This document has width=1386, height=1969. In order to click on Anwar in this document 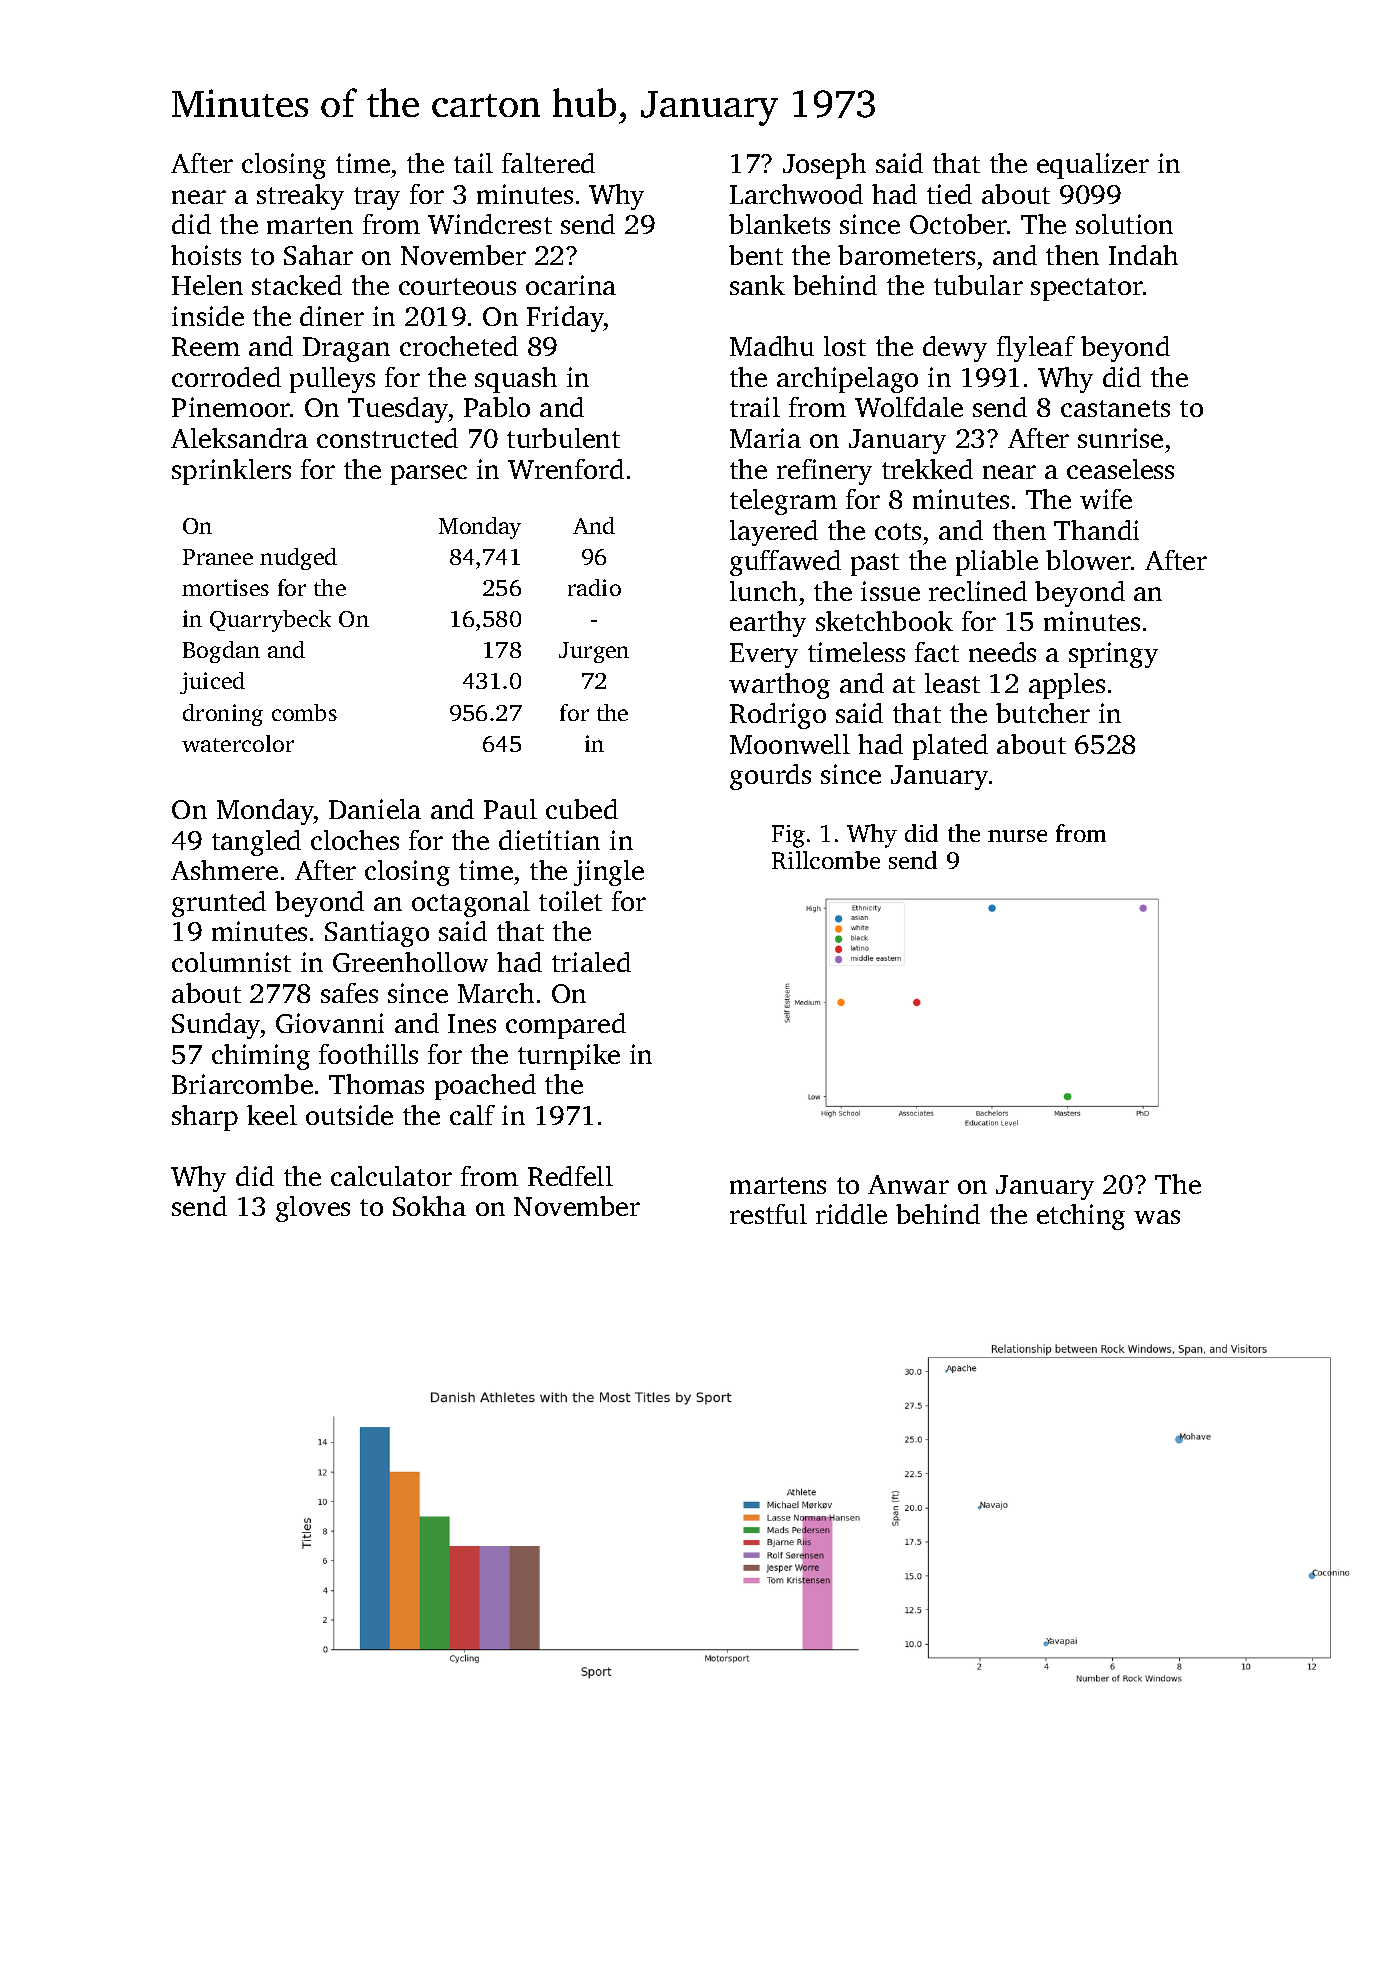, I will do `click(908, 1184)`.
